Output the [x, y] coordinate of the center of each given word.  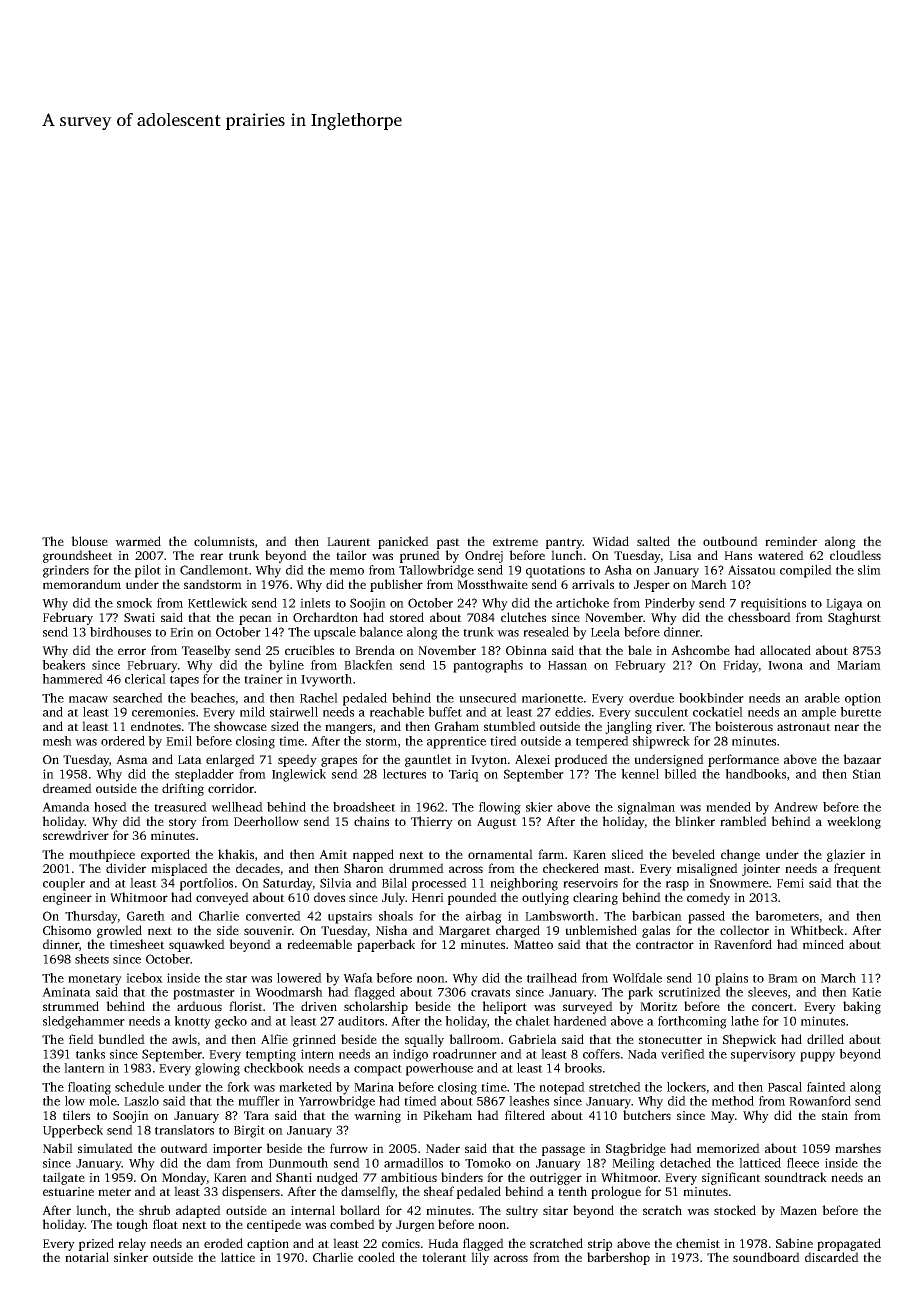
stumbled [510, 726]
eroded [223, 1243]
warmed [138, 541]
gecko [231, 1022]
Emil [179, 741]
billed [680, 774]
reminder [791, 541]
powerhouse [439, 1069]
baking [862, 1007]
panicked [403, 542]
